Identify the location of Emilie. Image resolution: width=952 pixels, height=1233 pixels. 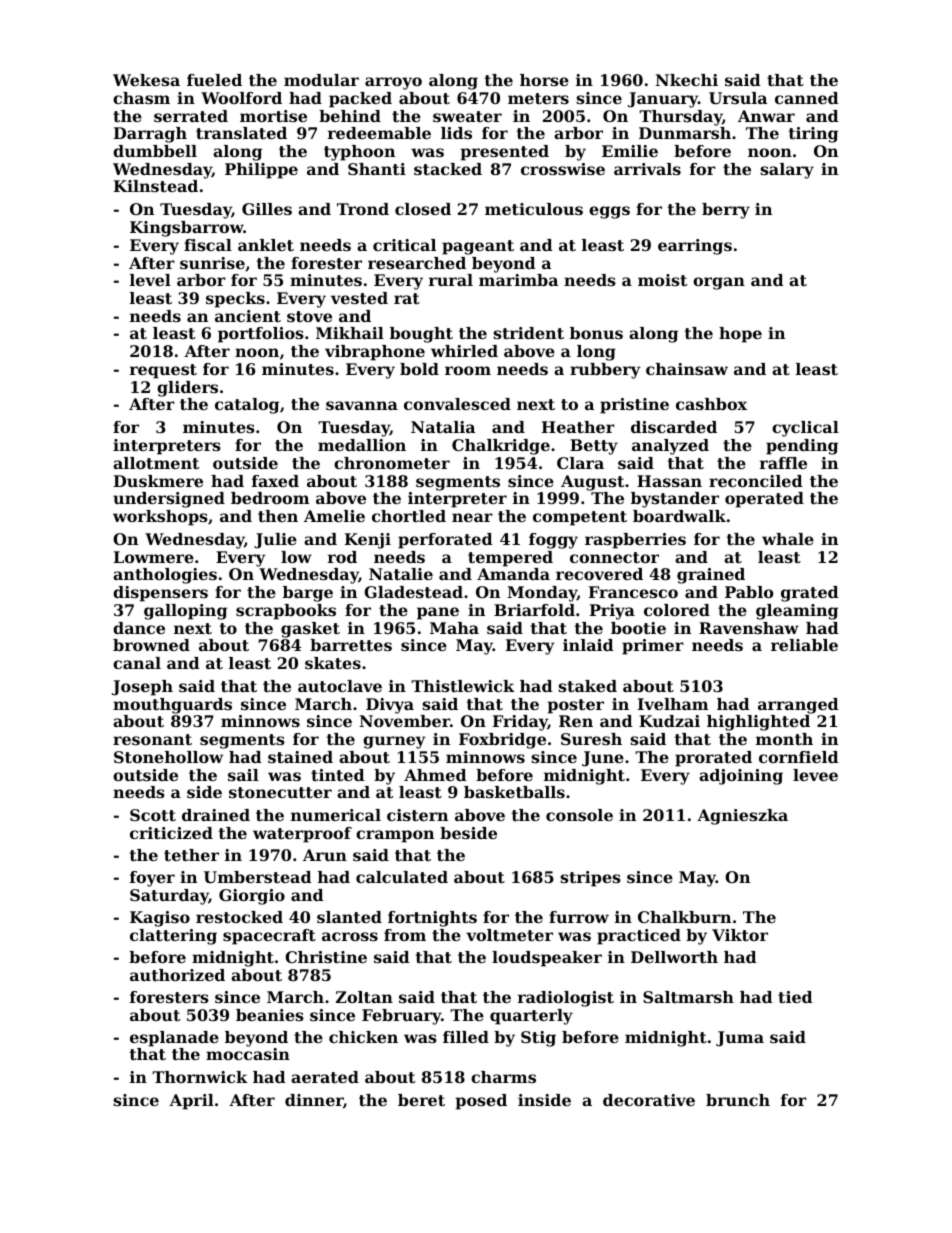
(630, 151).
